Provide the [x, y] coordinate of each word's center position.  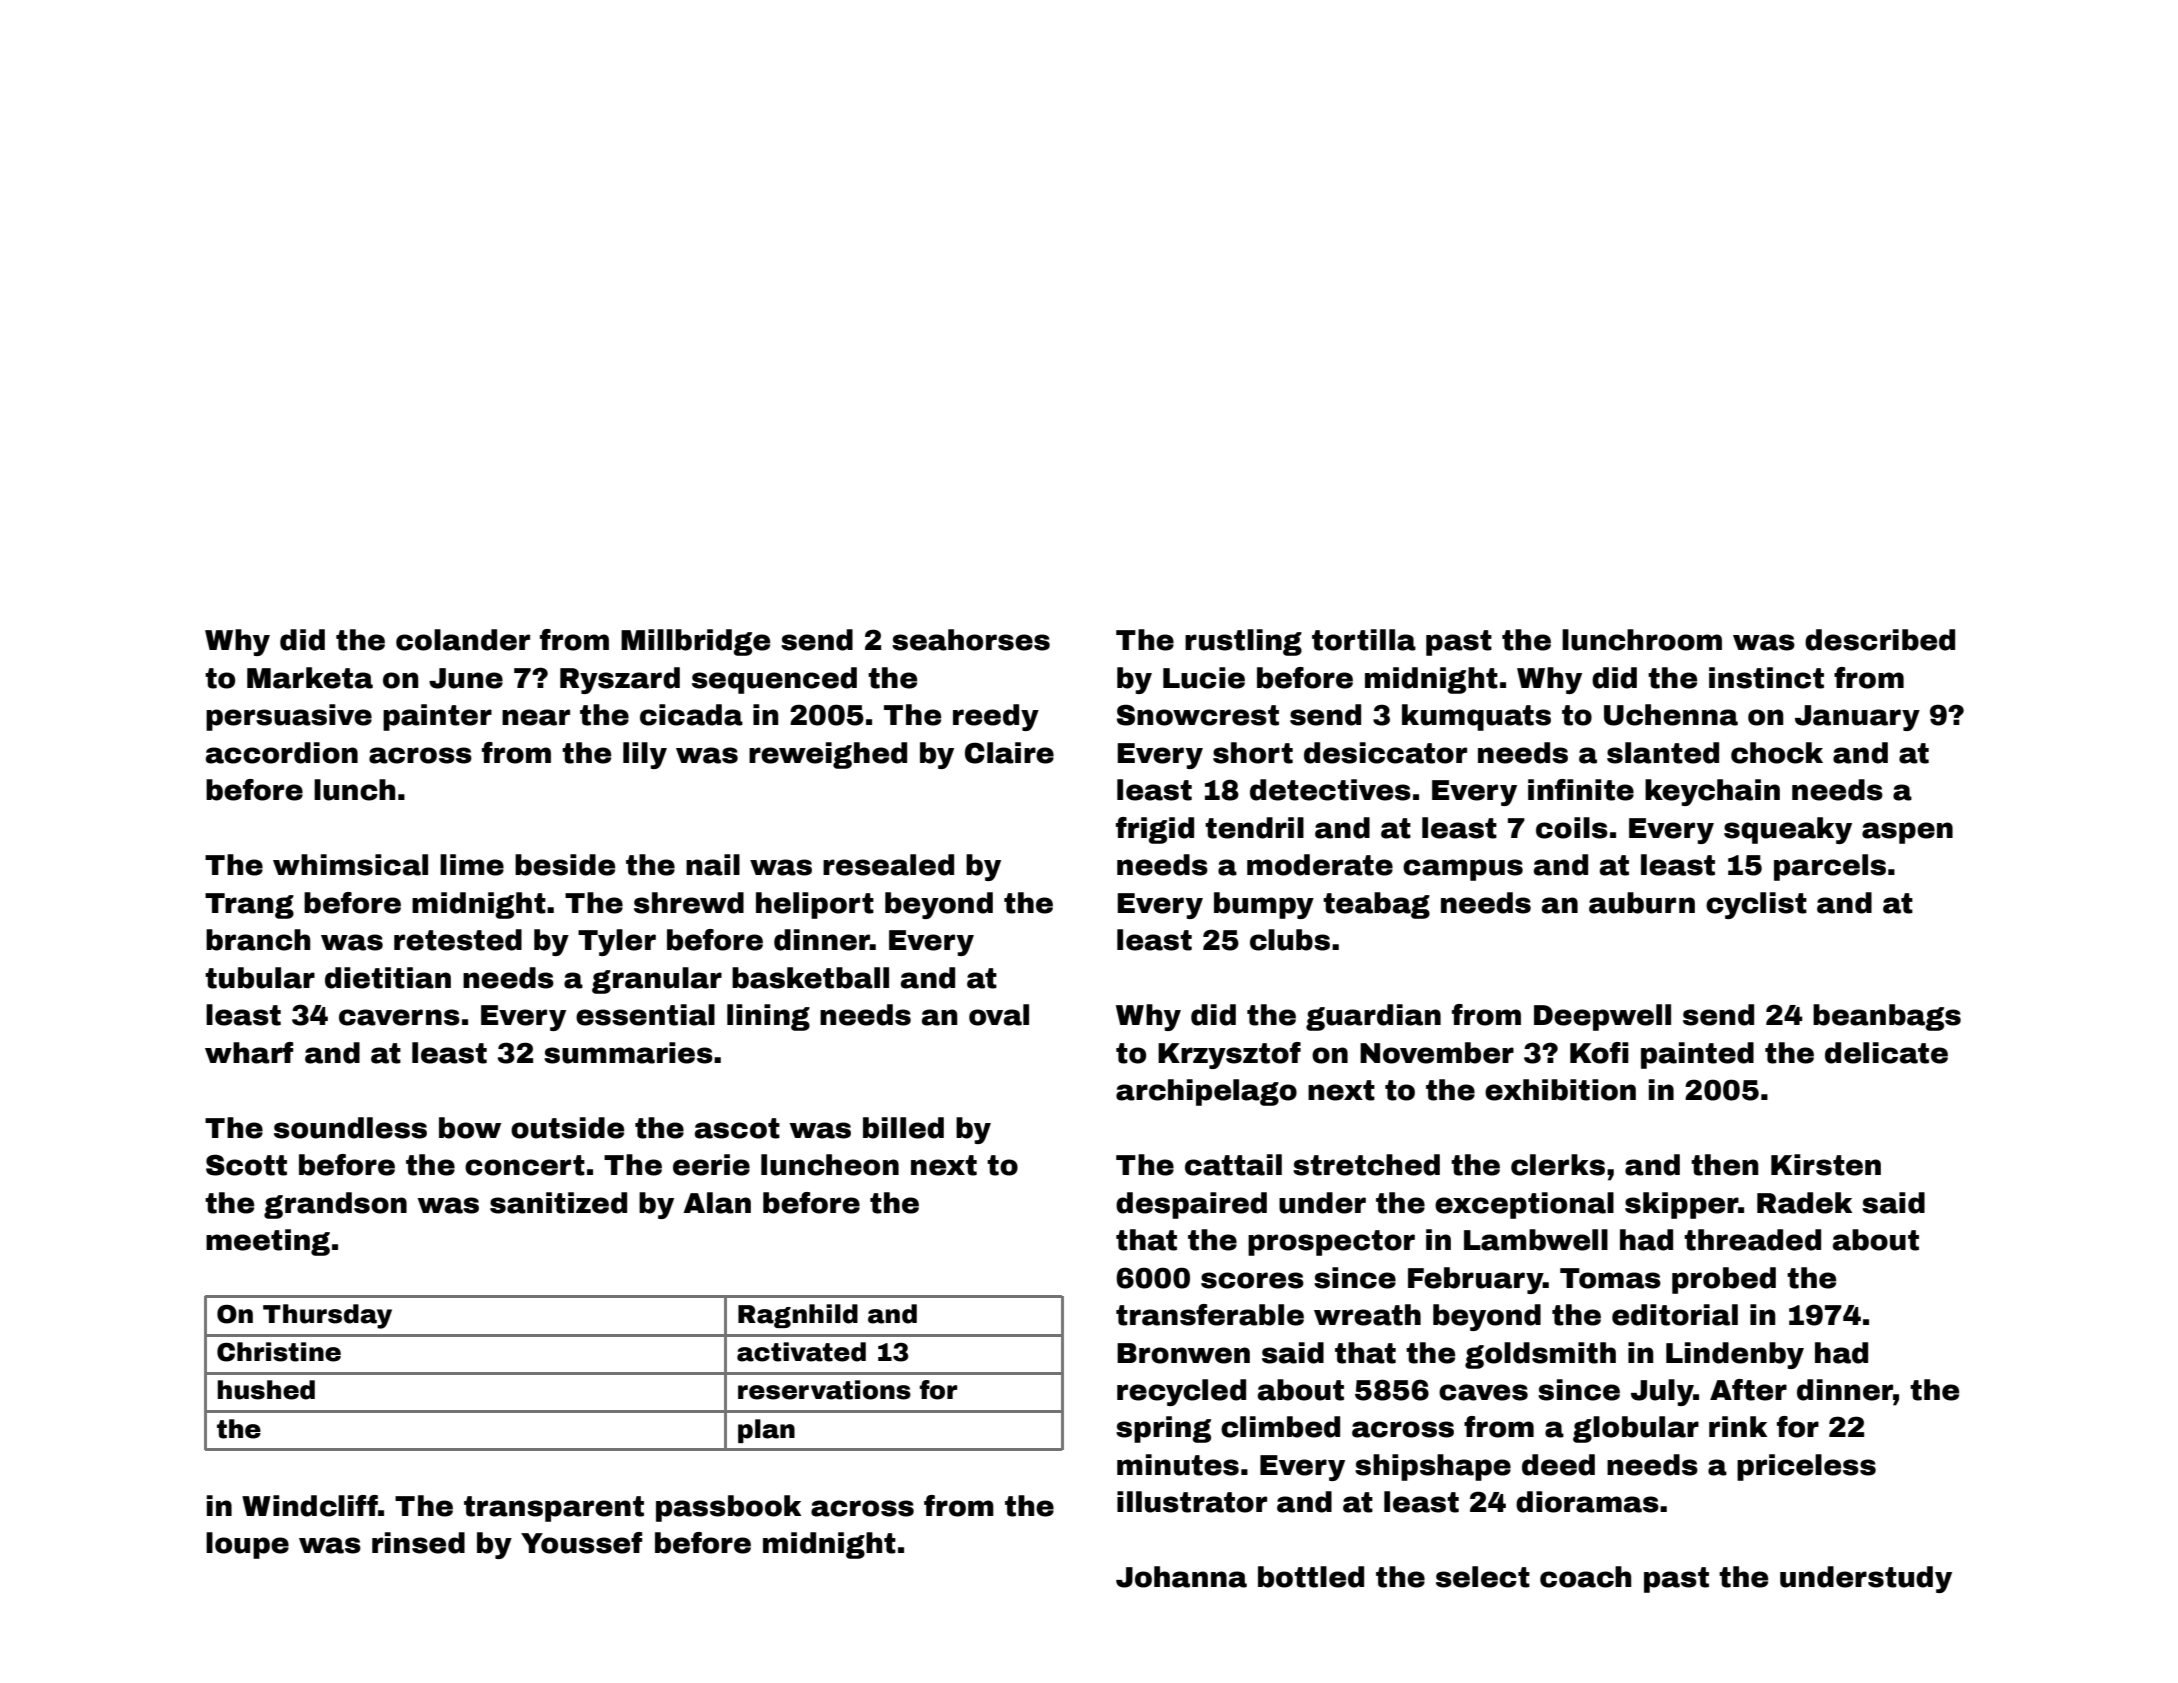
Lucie [1204, 678]
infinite [1581, 790]
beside [565, 865]
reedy [996, 717]
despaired [1191, 1205]
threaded [1752, 1240]
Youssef [581, 1543]
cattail [1233, 1165]
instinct [1766, 678]
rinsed [418, 1543]
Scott [246, 1165]
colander [463, 640]
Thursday [327, 1316]
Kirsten [1826, 1165]
